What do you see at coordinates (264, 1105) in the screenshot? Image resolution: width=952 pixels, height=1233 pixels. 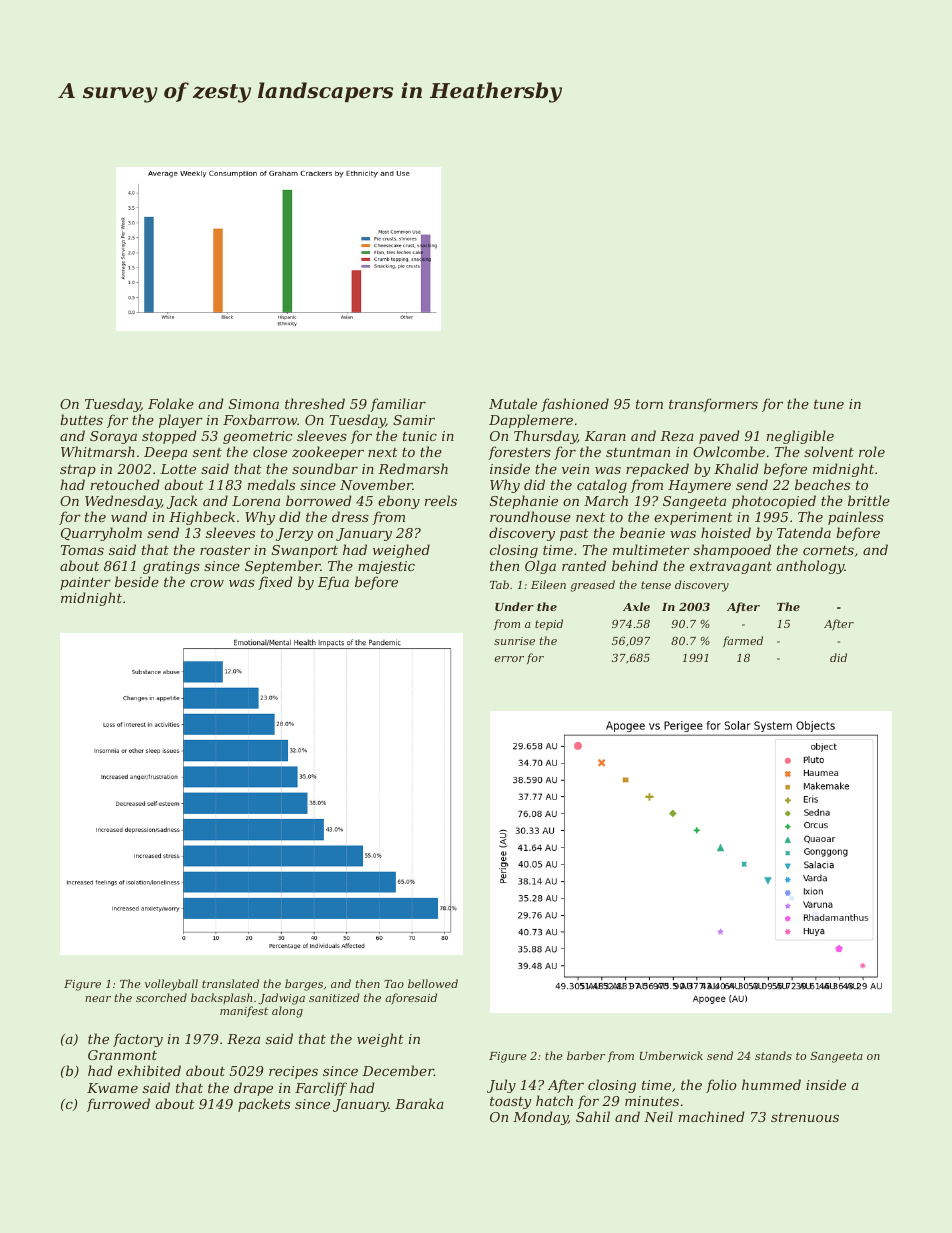 I see `packets` at bounding box center [264, 1105].
